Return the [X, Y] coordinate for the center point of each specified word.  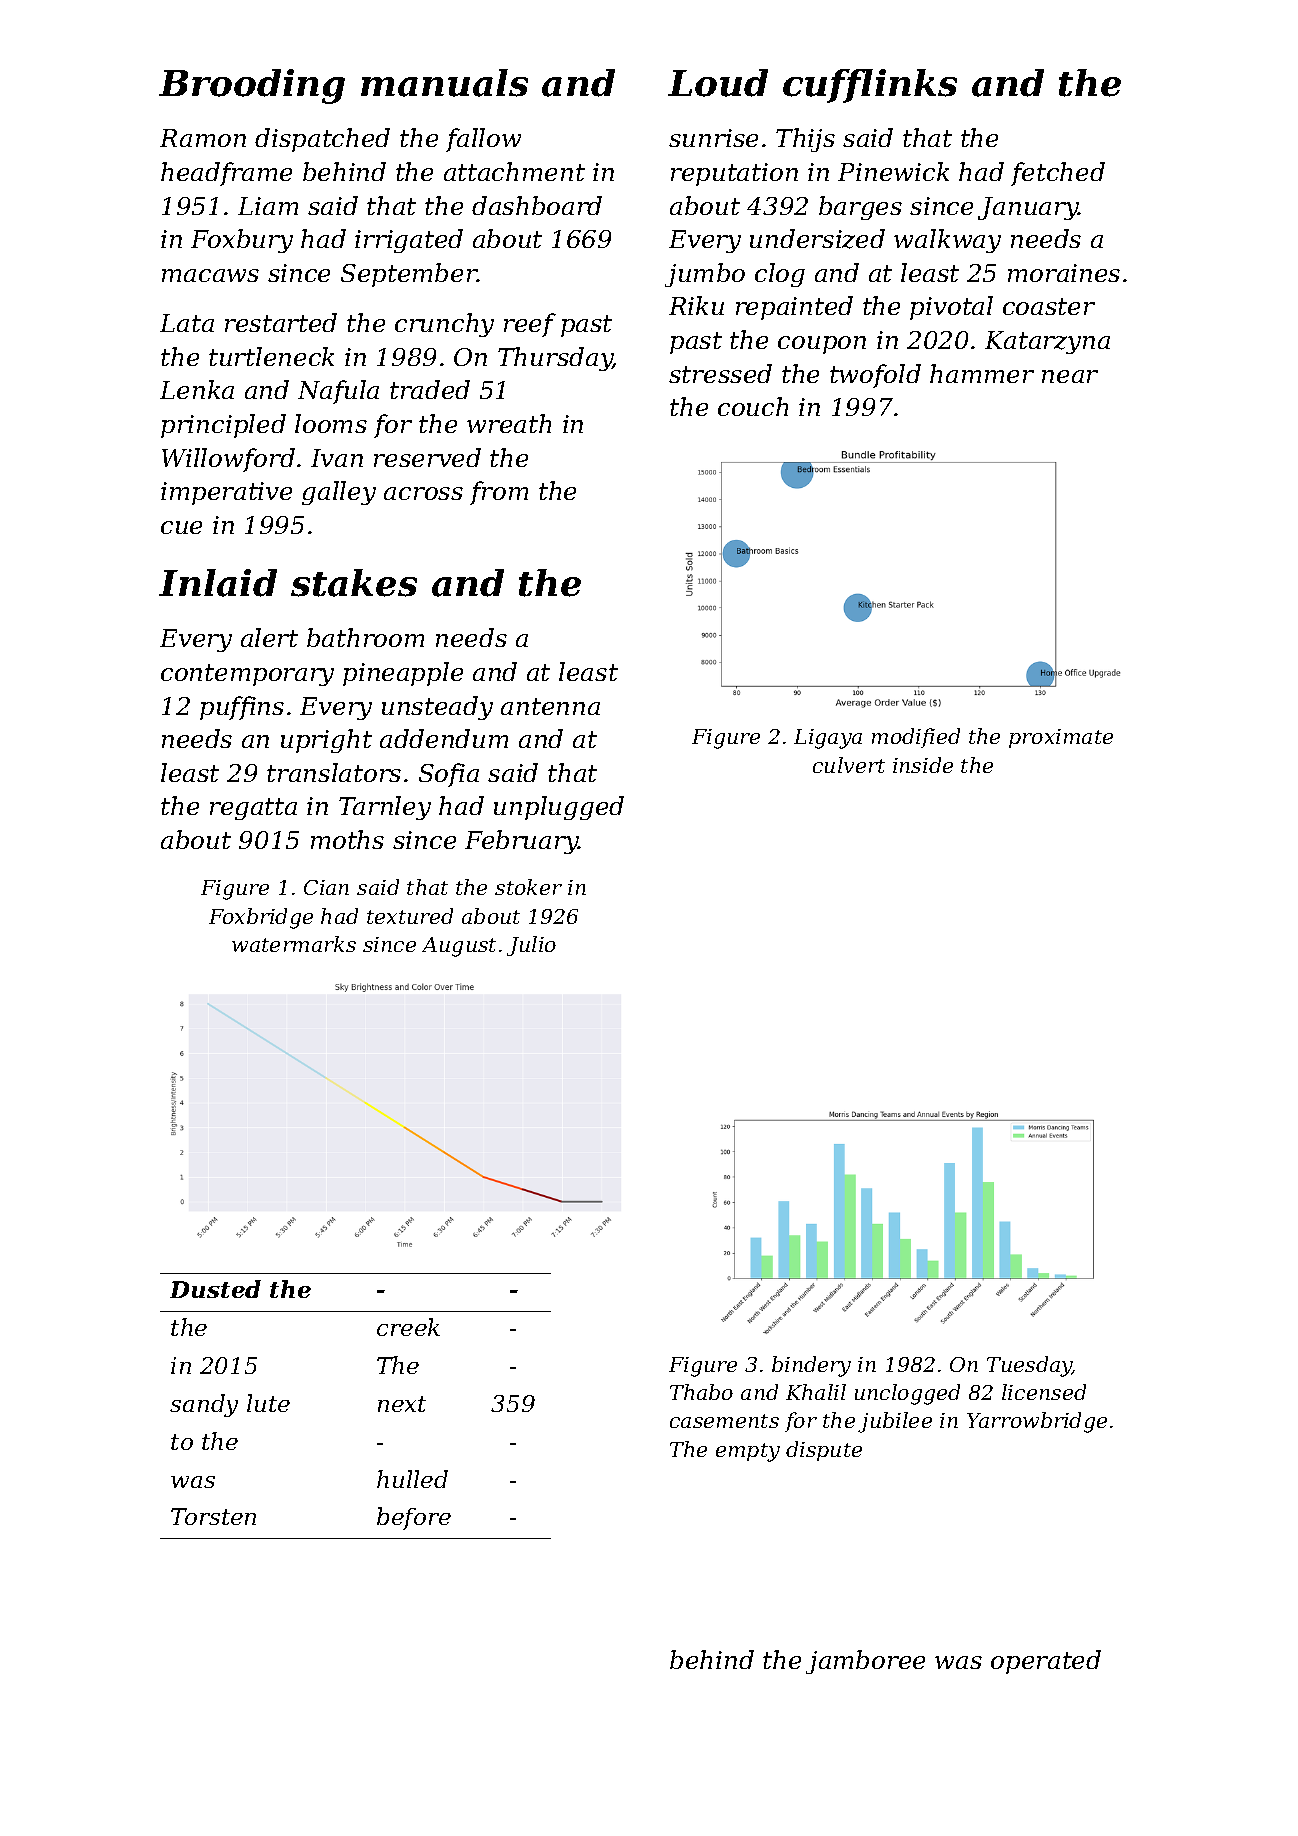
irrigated [409, 241]
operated [1046, 1662]
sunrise [713, 138]
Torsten [213, 1516]
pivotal [951, 308]
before [414, 1518]
